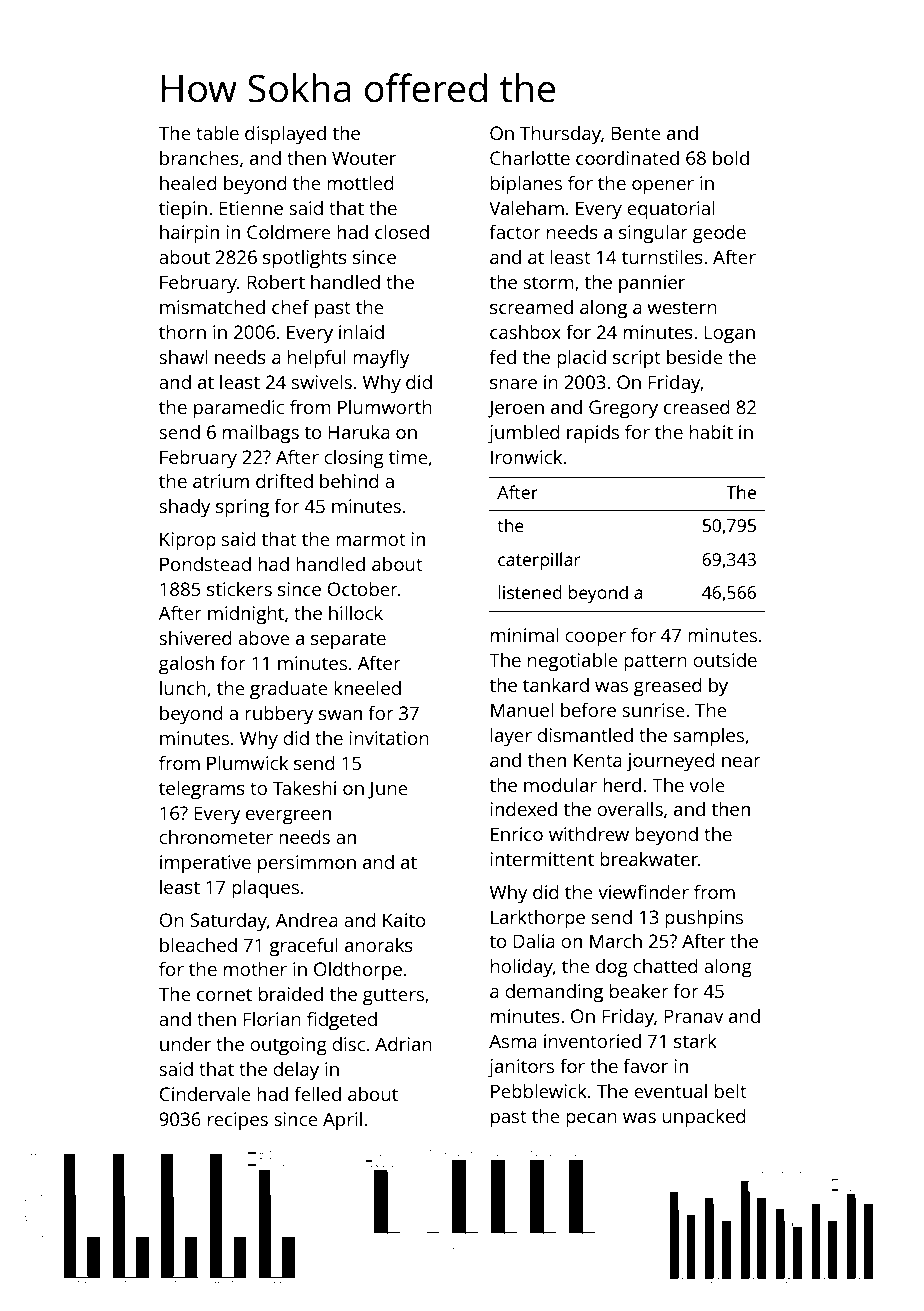  I want to click on holiday, so click(522, 968).
